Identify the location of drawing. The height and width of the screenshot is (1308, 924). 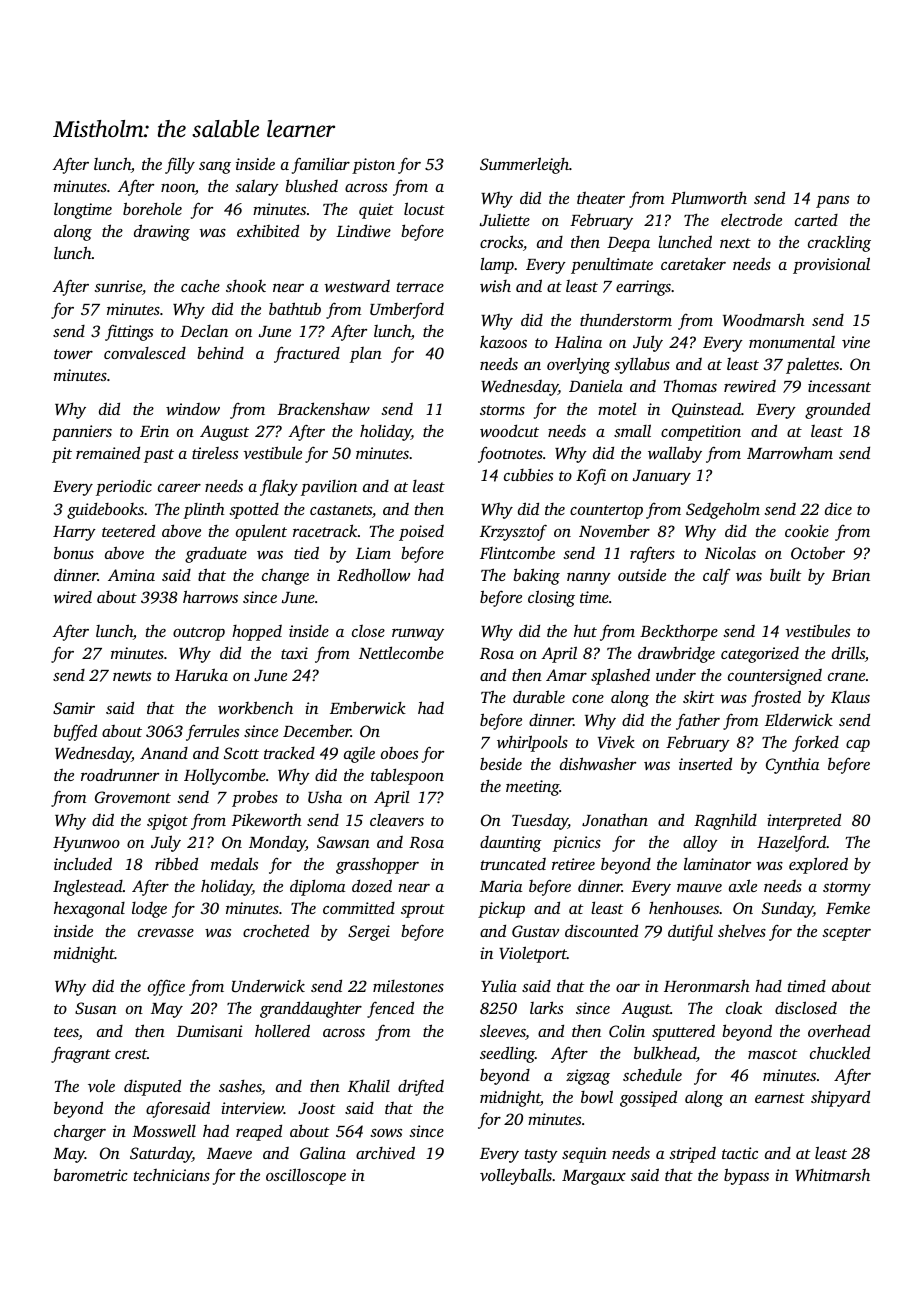
(162, 232).
